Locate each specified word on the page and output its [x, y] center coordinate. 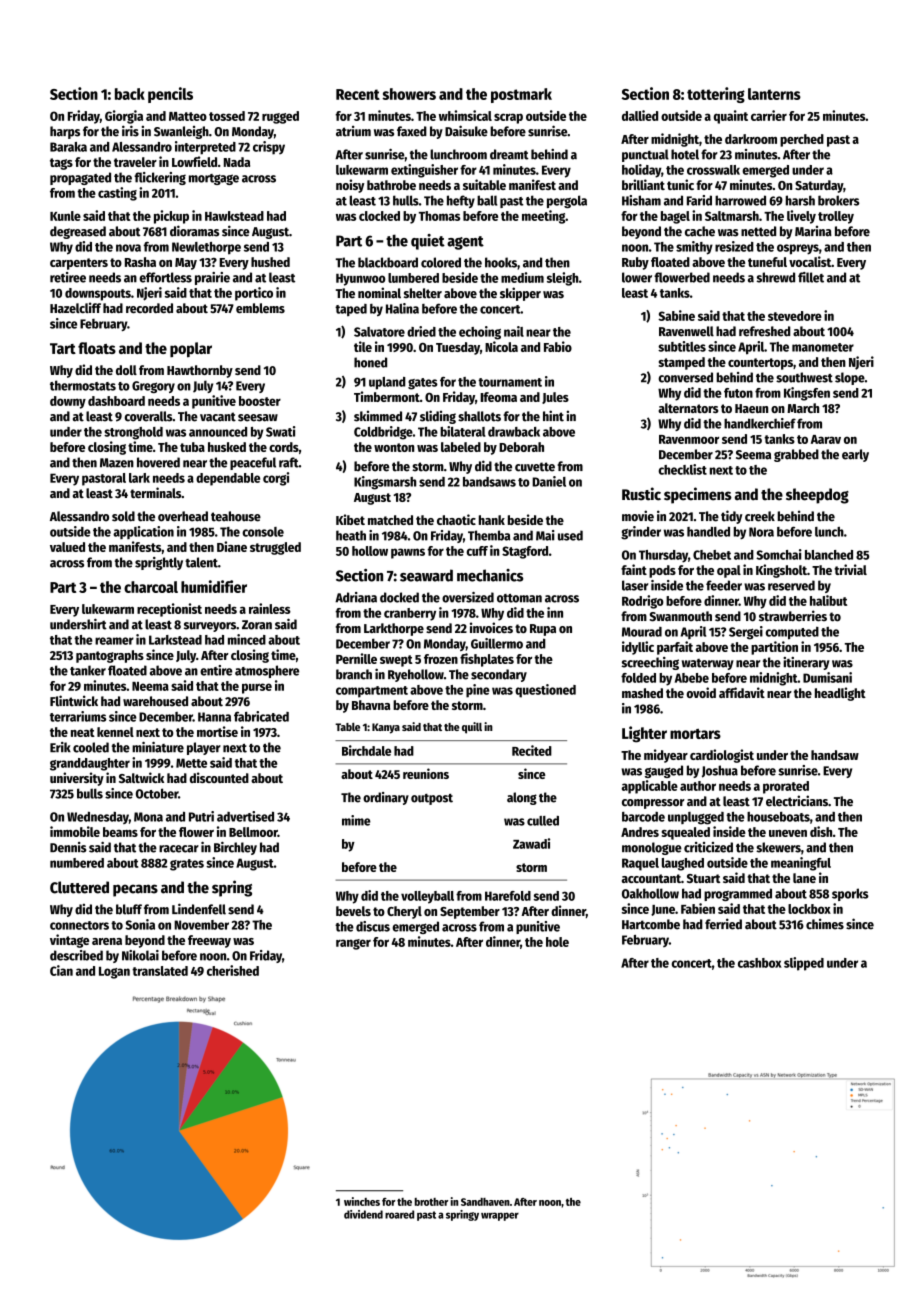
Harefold [508, 896]
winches [362, 1201]
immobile [75, 831]
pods [662, 571]
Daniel [549, 481]
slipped [804, 964]
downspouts [98, 294]
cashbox [760, 963]
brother [431, 1202]
